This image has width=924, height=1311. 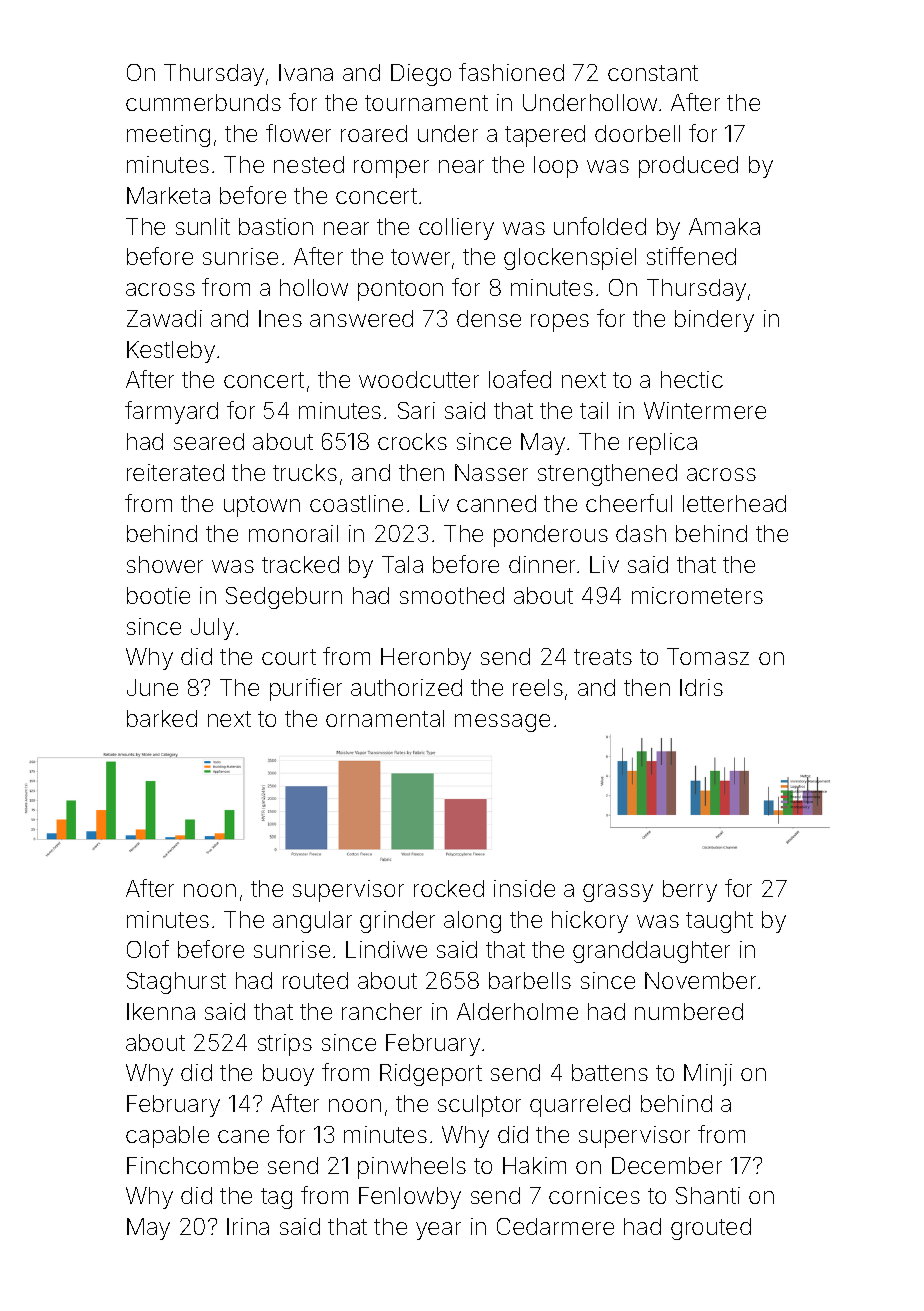 I want to click on Irina, so click(x=248, y=1226).
